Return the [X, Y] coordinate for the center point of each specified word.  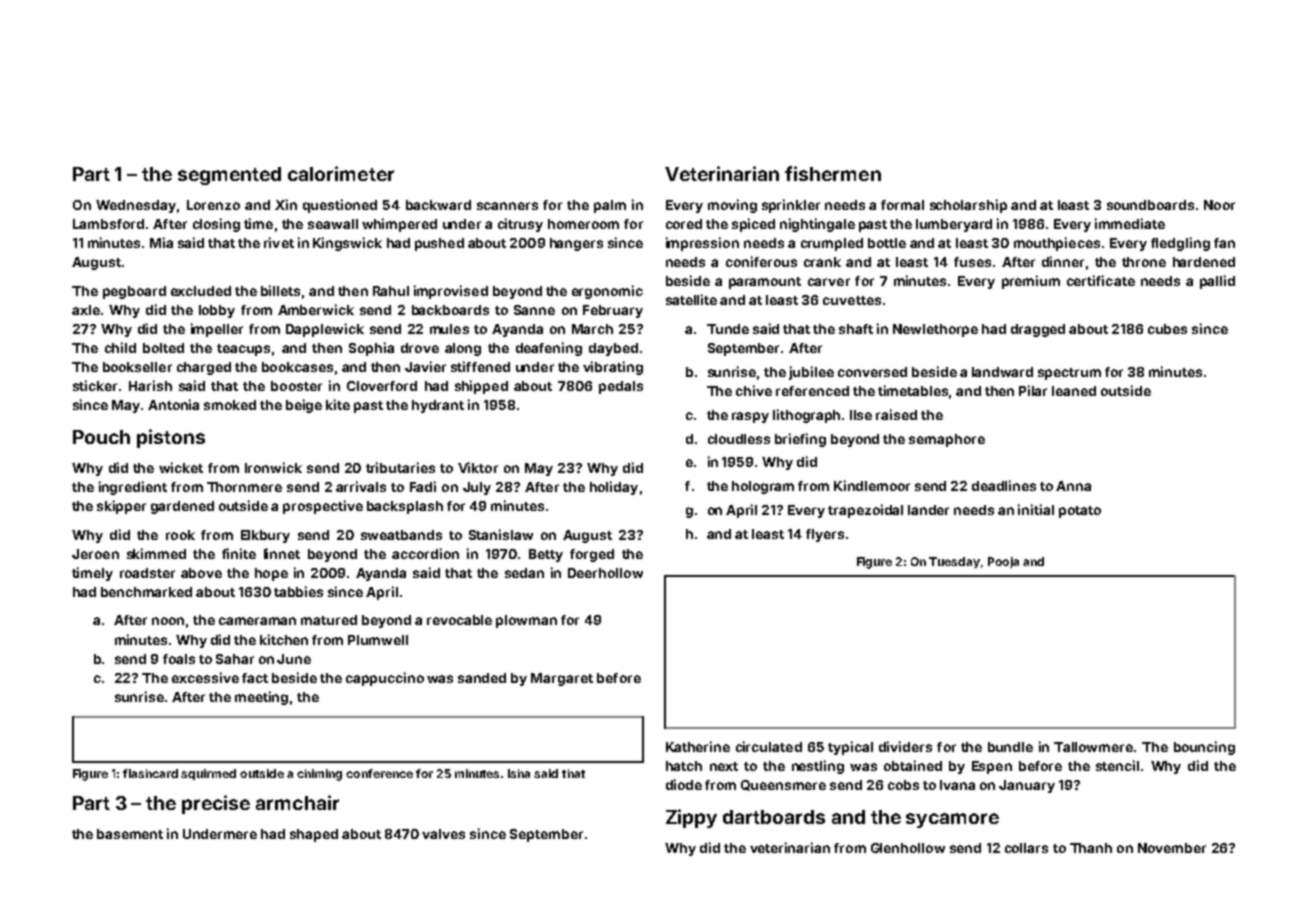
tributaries [400, 467]
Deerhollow [605, 573]
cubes [1167, 329]
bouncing [1204, 748]
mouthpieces [1057, 244]
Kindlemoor [872, 485]
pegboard [134, 292]
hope [271, 574]
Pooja [1003, 562]
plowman [526, 621]
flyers [825, 535]
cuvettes [852, 300]
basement [130, 834]
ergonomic [607, 292]
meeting [261, 698]
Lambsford [108, 224]
